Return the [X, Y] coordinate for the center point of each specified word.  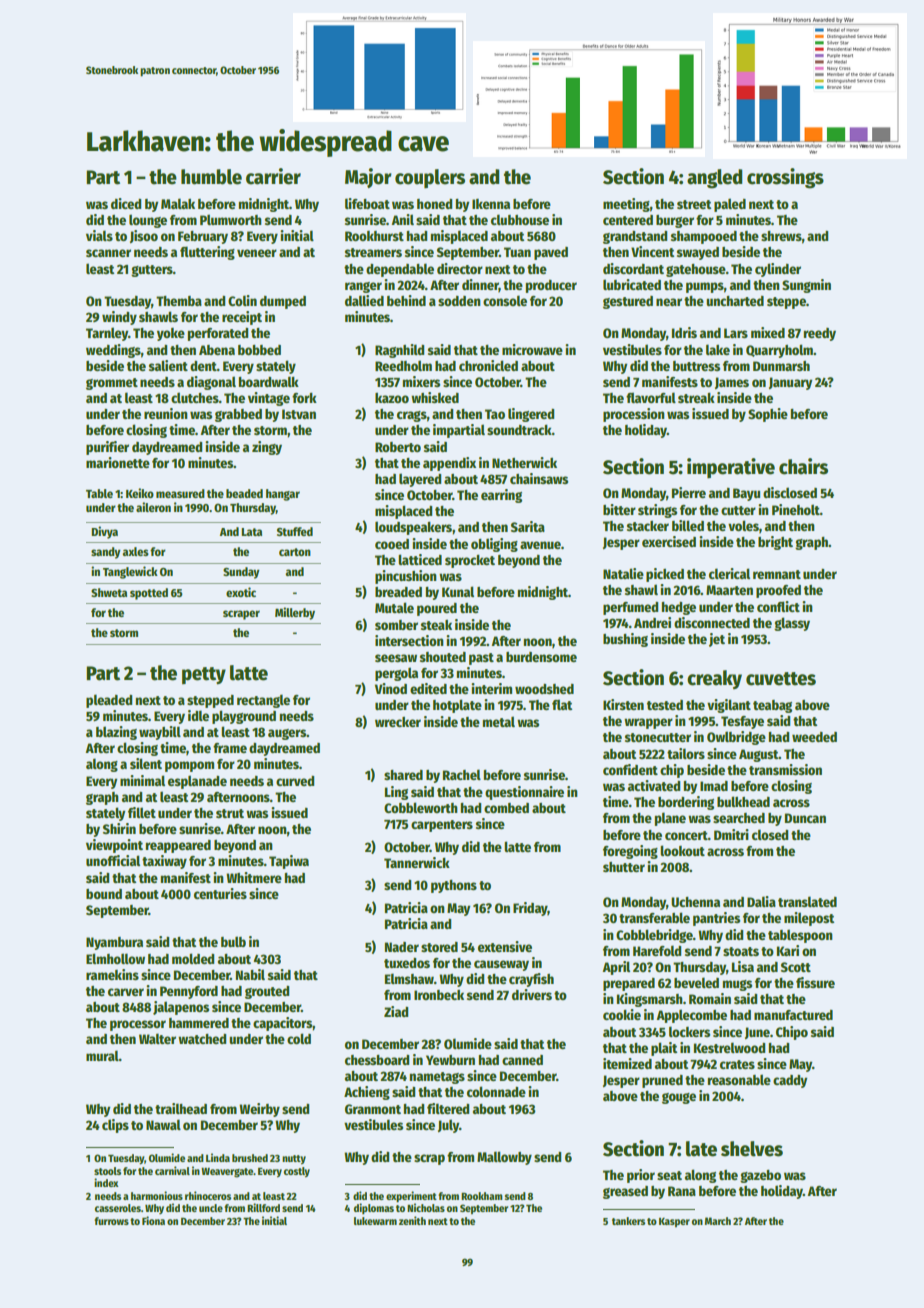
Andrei [652, 622]
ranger [363, 287]
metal [499, 721]
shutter [624, 867]
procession [634, 415]
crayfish [531, 980]
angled [714, 179]
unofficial [113, 860]
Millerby [295, 613]
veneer [257, 253]
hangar [283, 495]
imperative [731, 468]
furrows [111, 1221]
